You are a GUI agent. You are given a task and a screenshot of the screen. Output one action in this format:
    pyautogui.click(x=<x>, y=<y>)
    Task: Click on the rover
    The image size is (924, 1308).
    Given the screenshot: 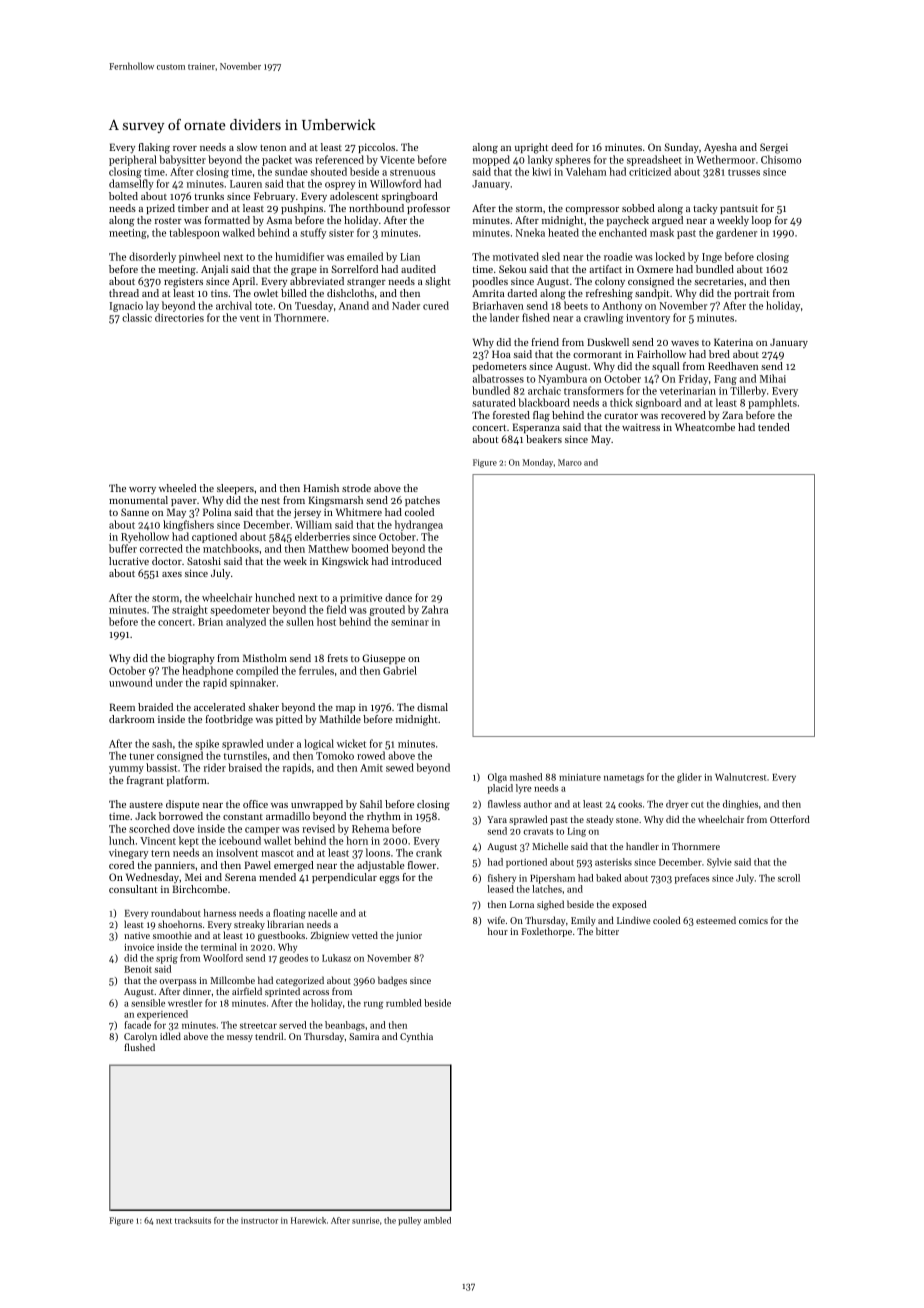 What is the action you would take?
    pyautogui.click(x=185, y=148)
